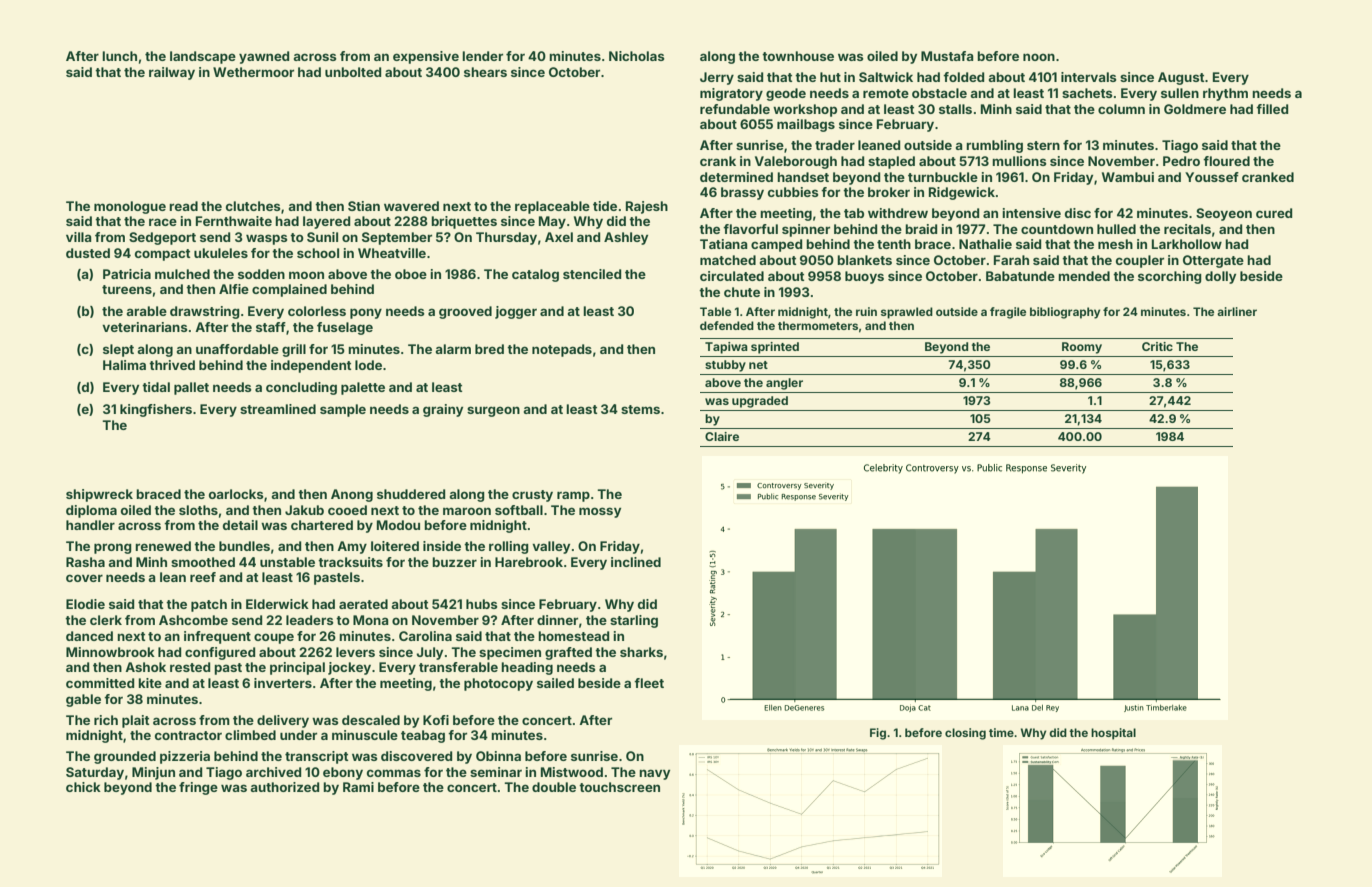  Describe the element at coordinates (634, 621) in the page. I see `starling` at that location.
